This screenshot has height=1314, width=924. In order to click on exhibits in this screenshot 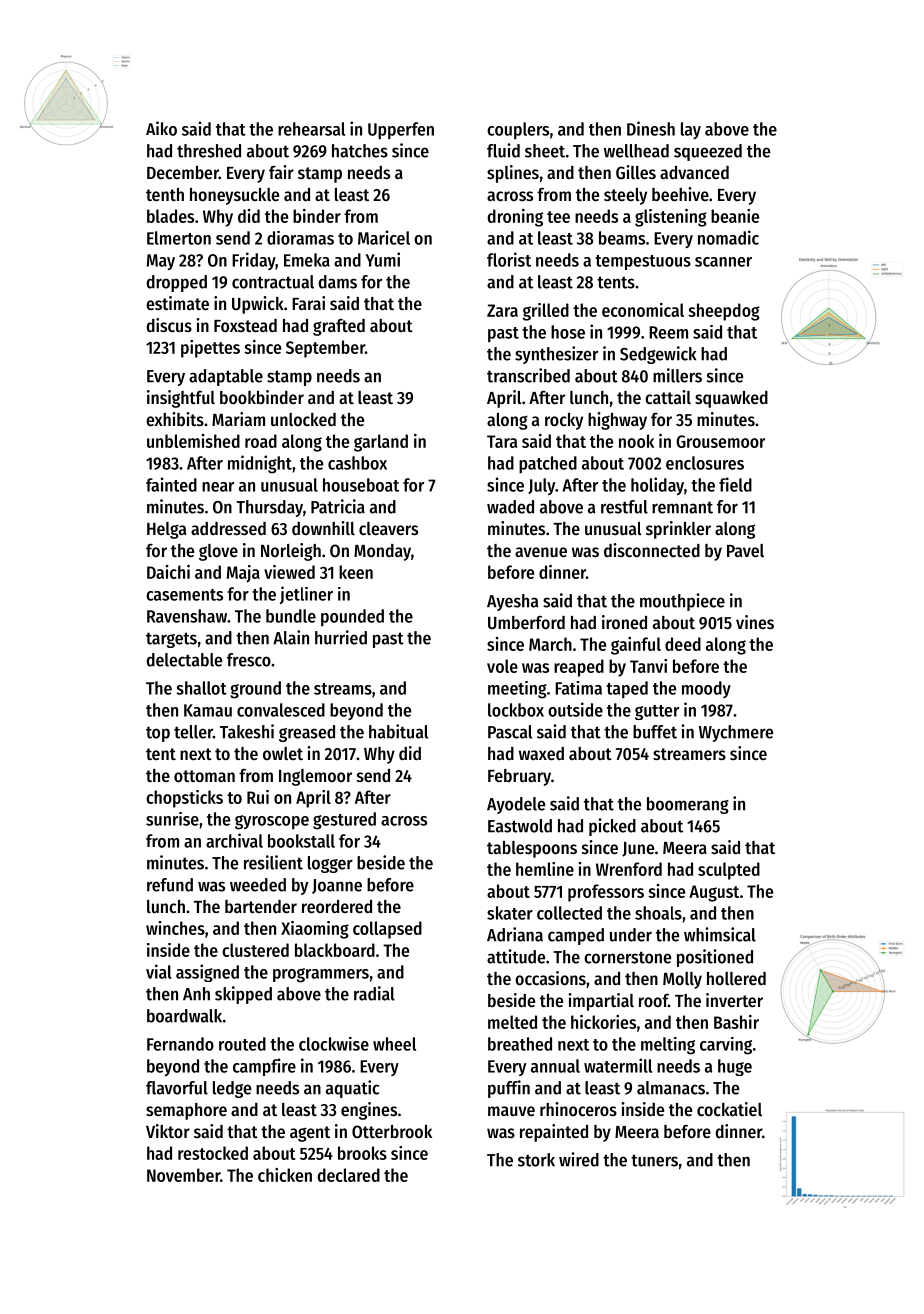, I will do `click(175, 419)`.
